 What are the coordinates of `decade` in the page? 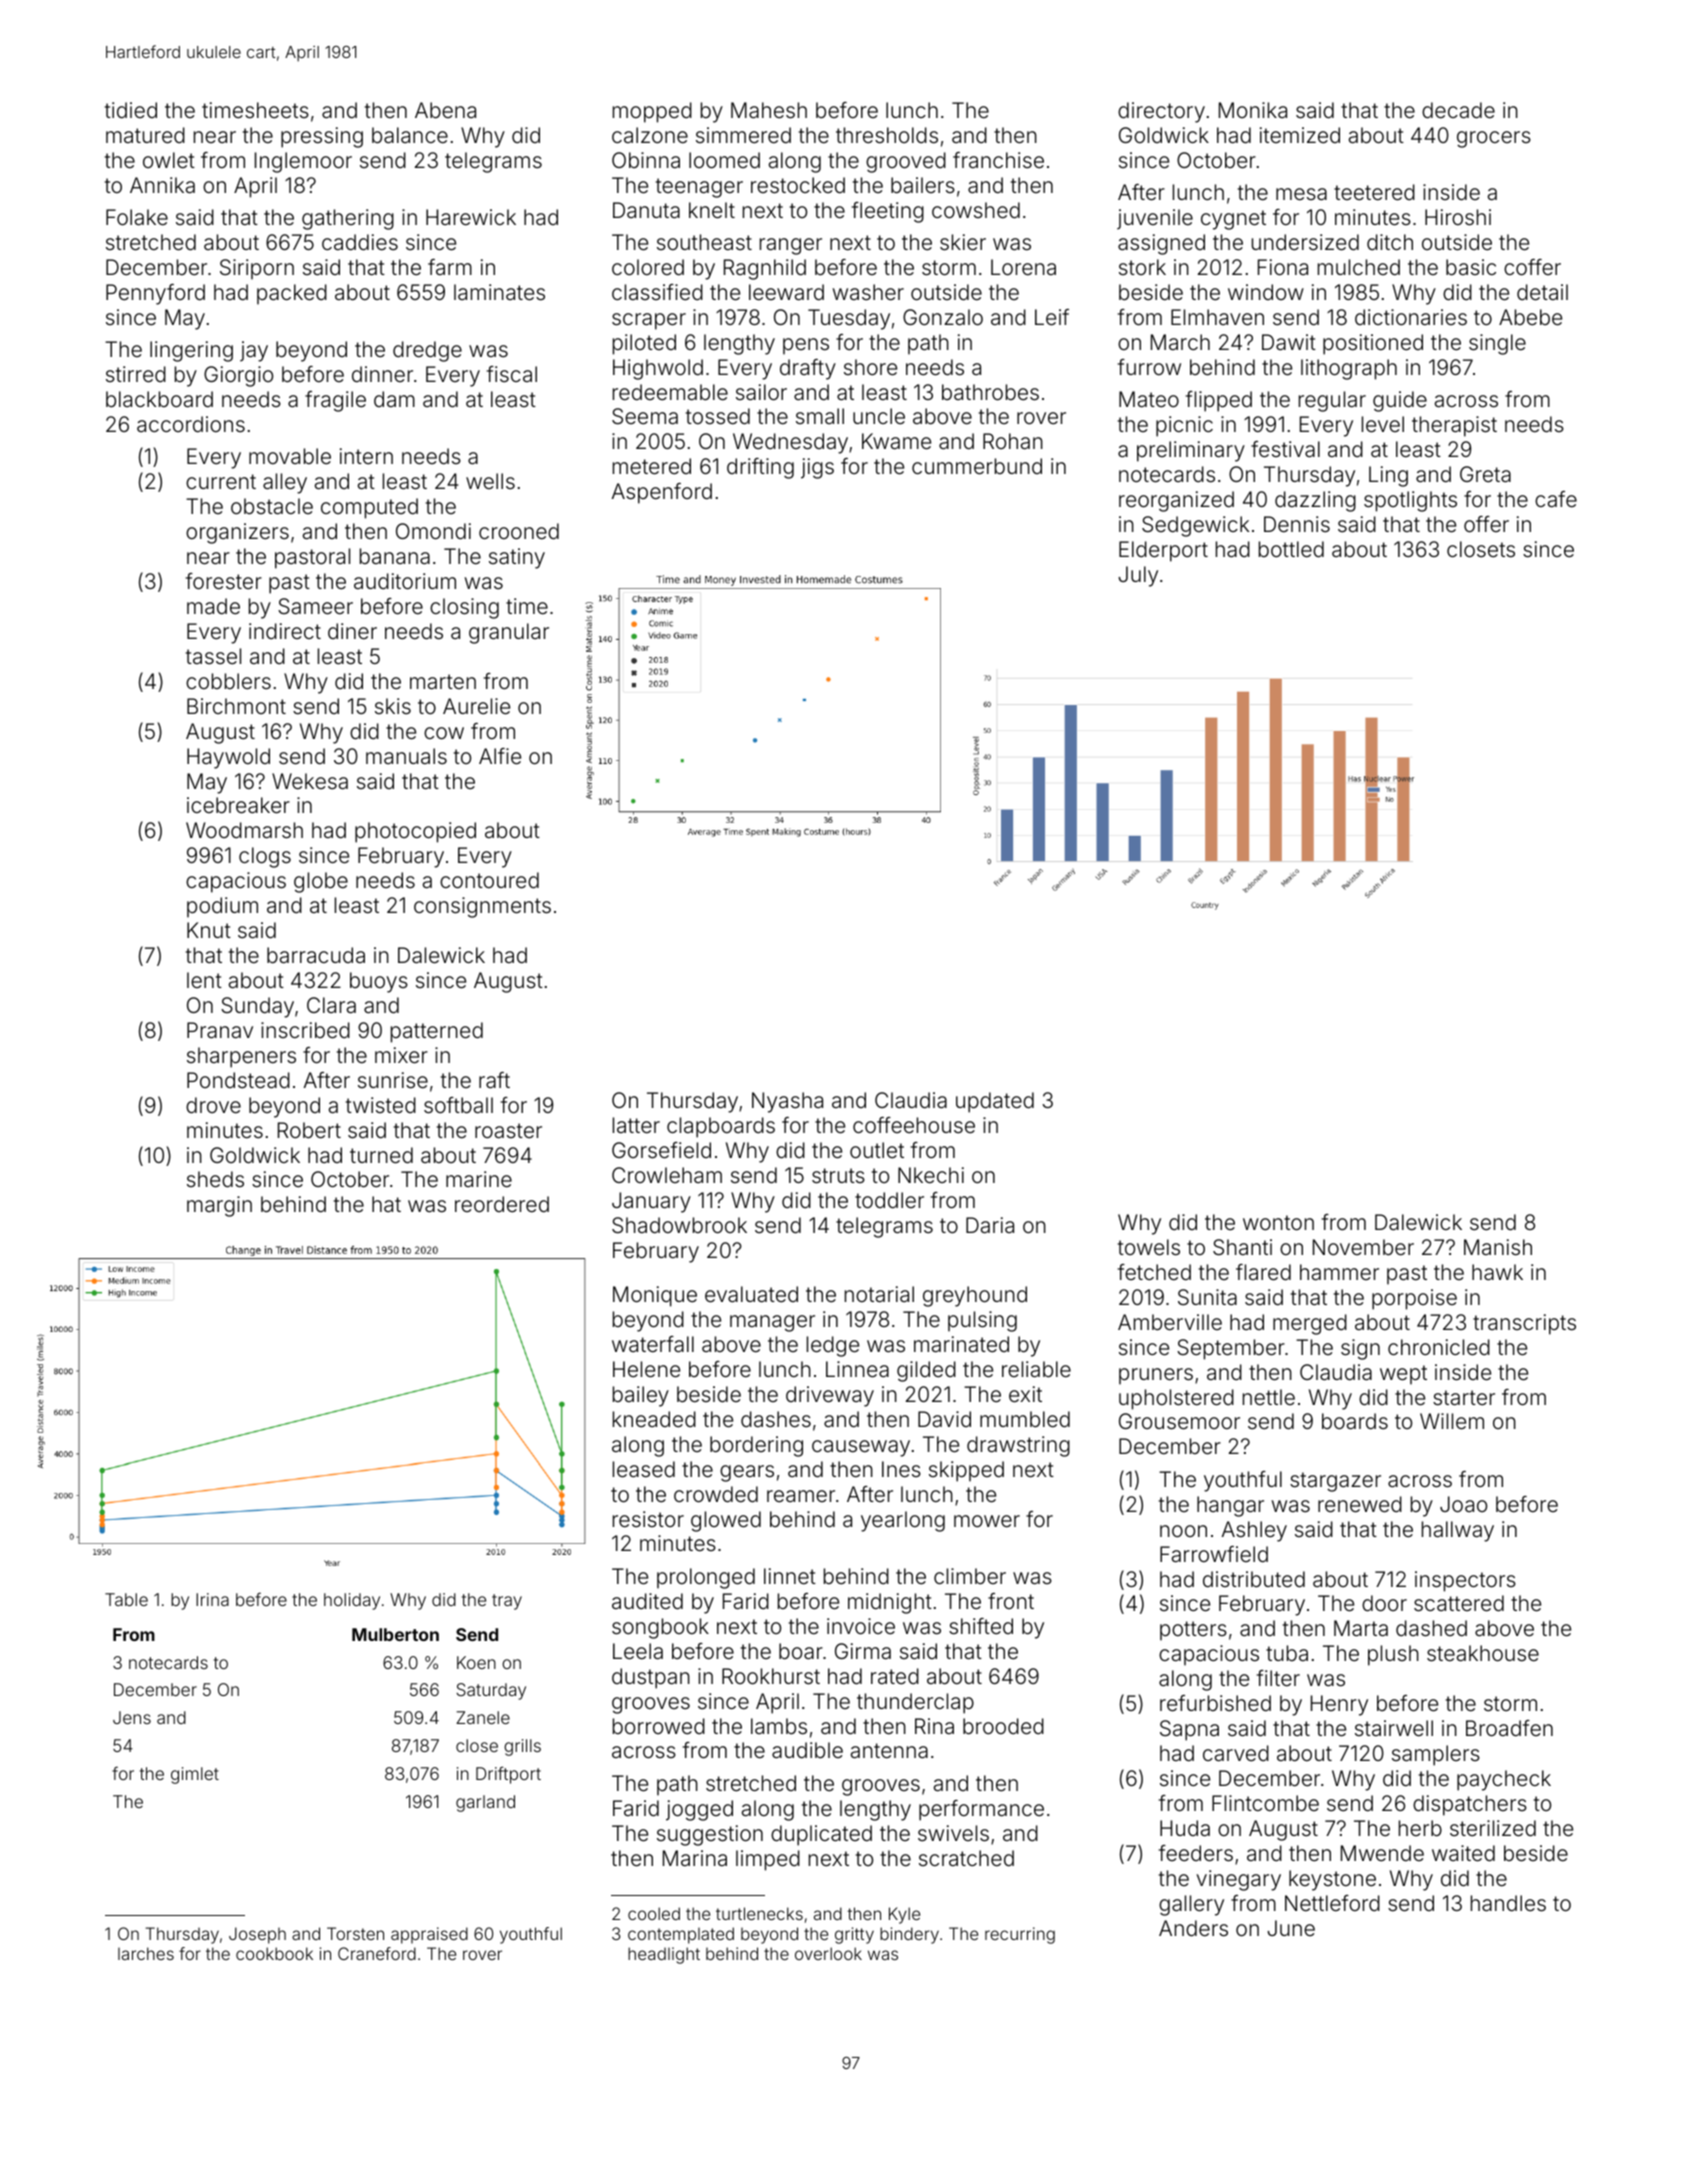 It's located at (1458, 110).
